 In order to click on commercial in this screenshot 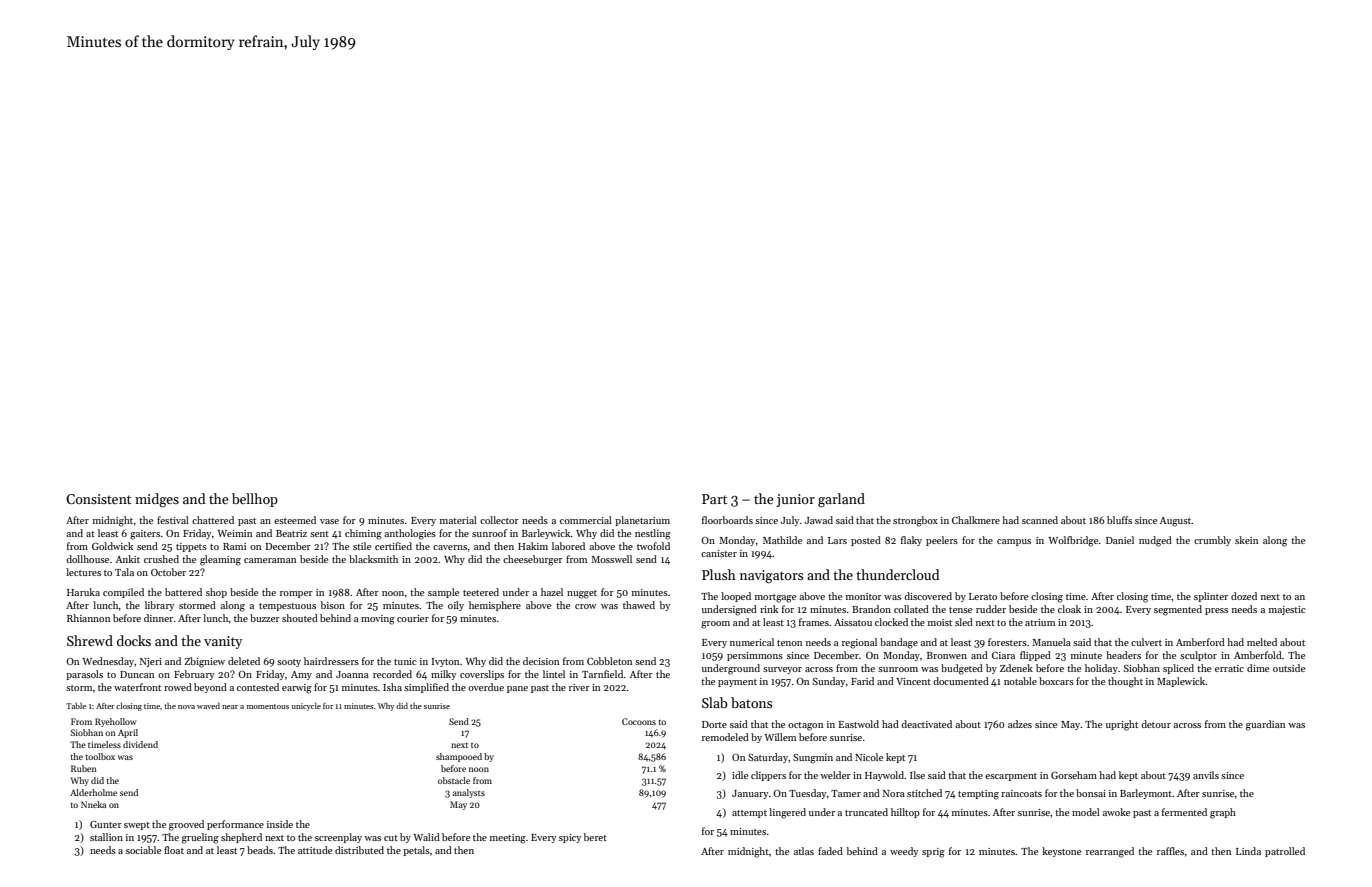, I will do `click(586, 520)`.
